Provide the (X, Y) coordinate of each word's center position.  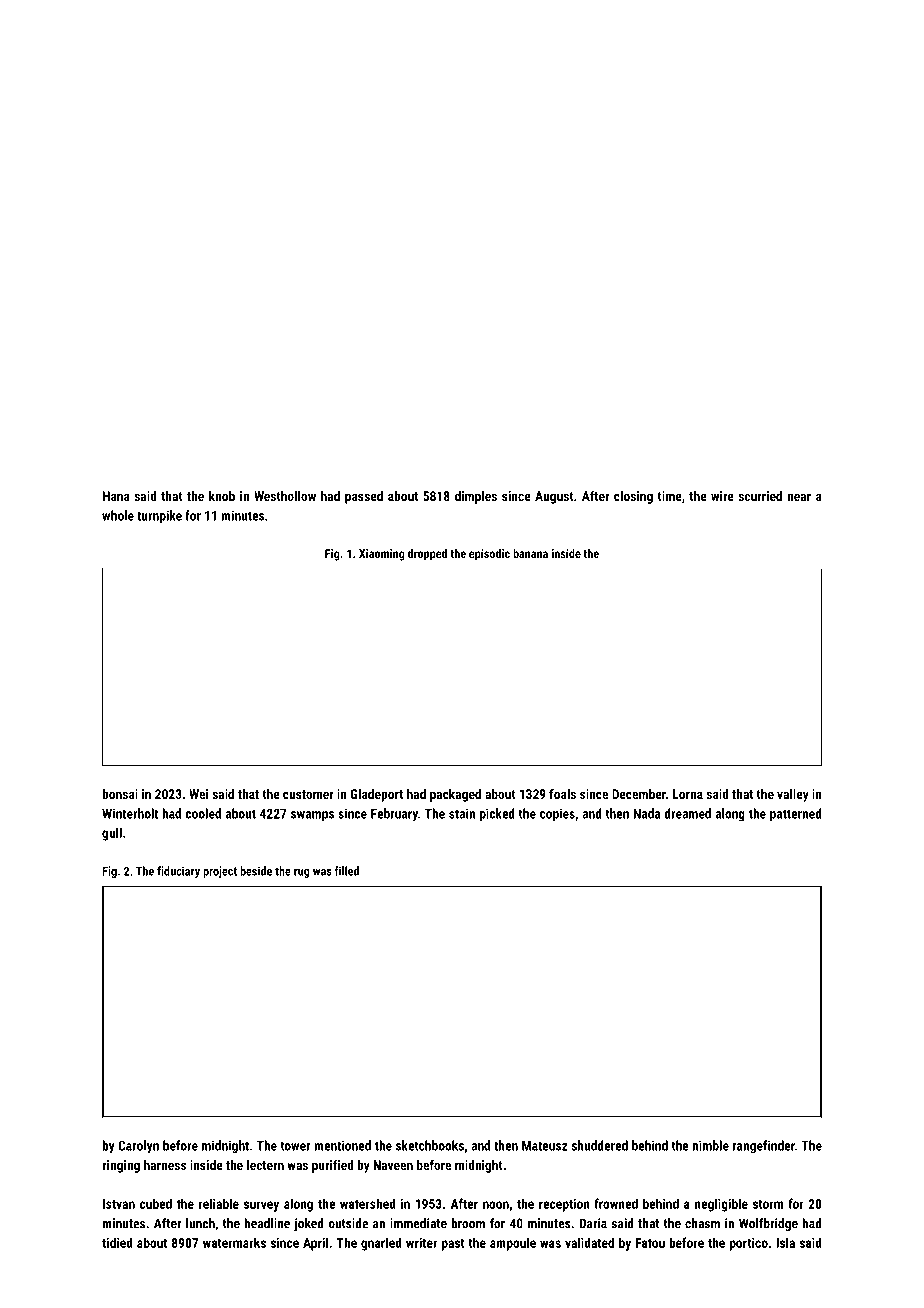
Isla (785, 1242)
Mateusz (545, 1145)
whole (118, 515)
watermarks (234, 1242)
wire (722, 496)
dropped (427, 555)
